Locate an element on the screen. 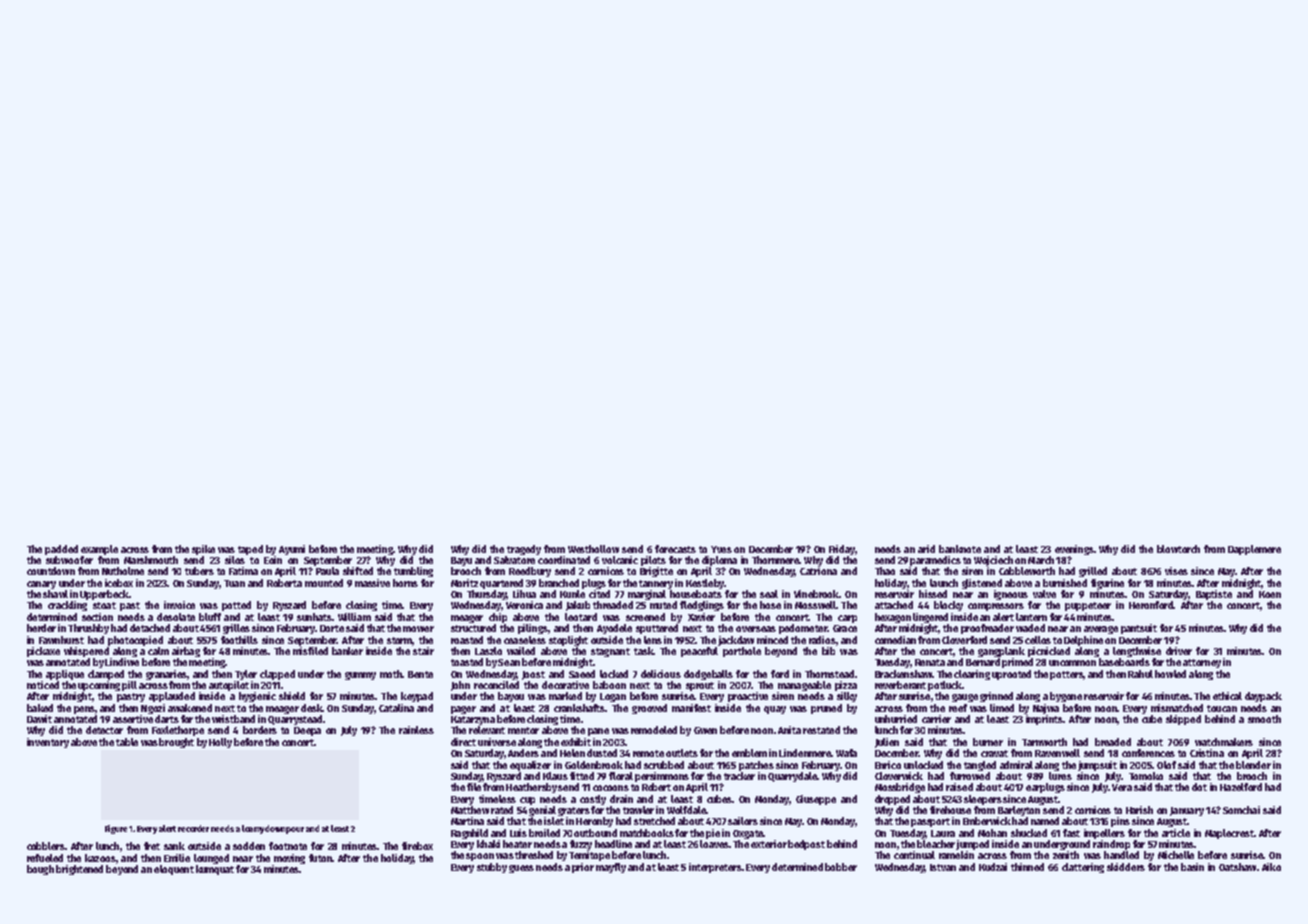 The width and height of the screenshot is (1308, 924). spike is located at coordinates (203, 550).
